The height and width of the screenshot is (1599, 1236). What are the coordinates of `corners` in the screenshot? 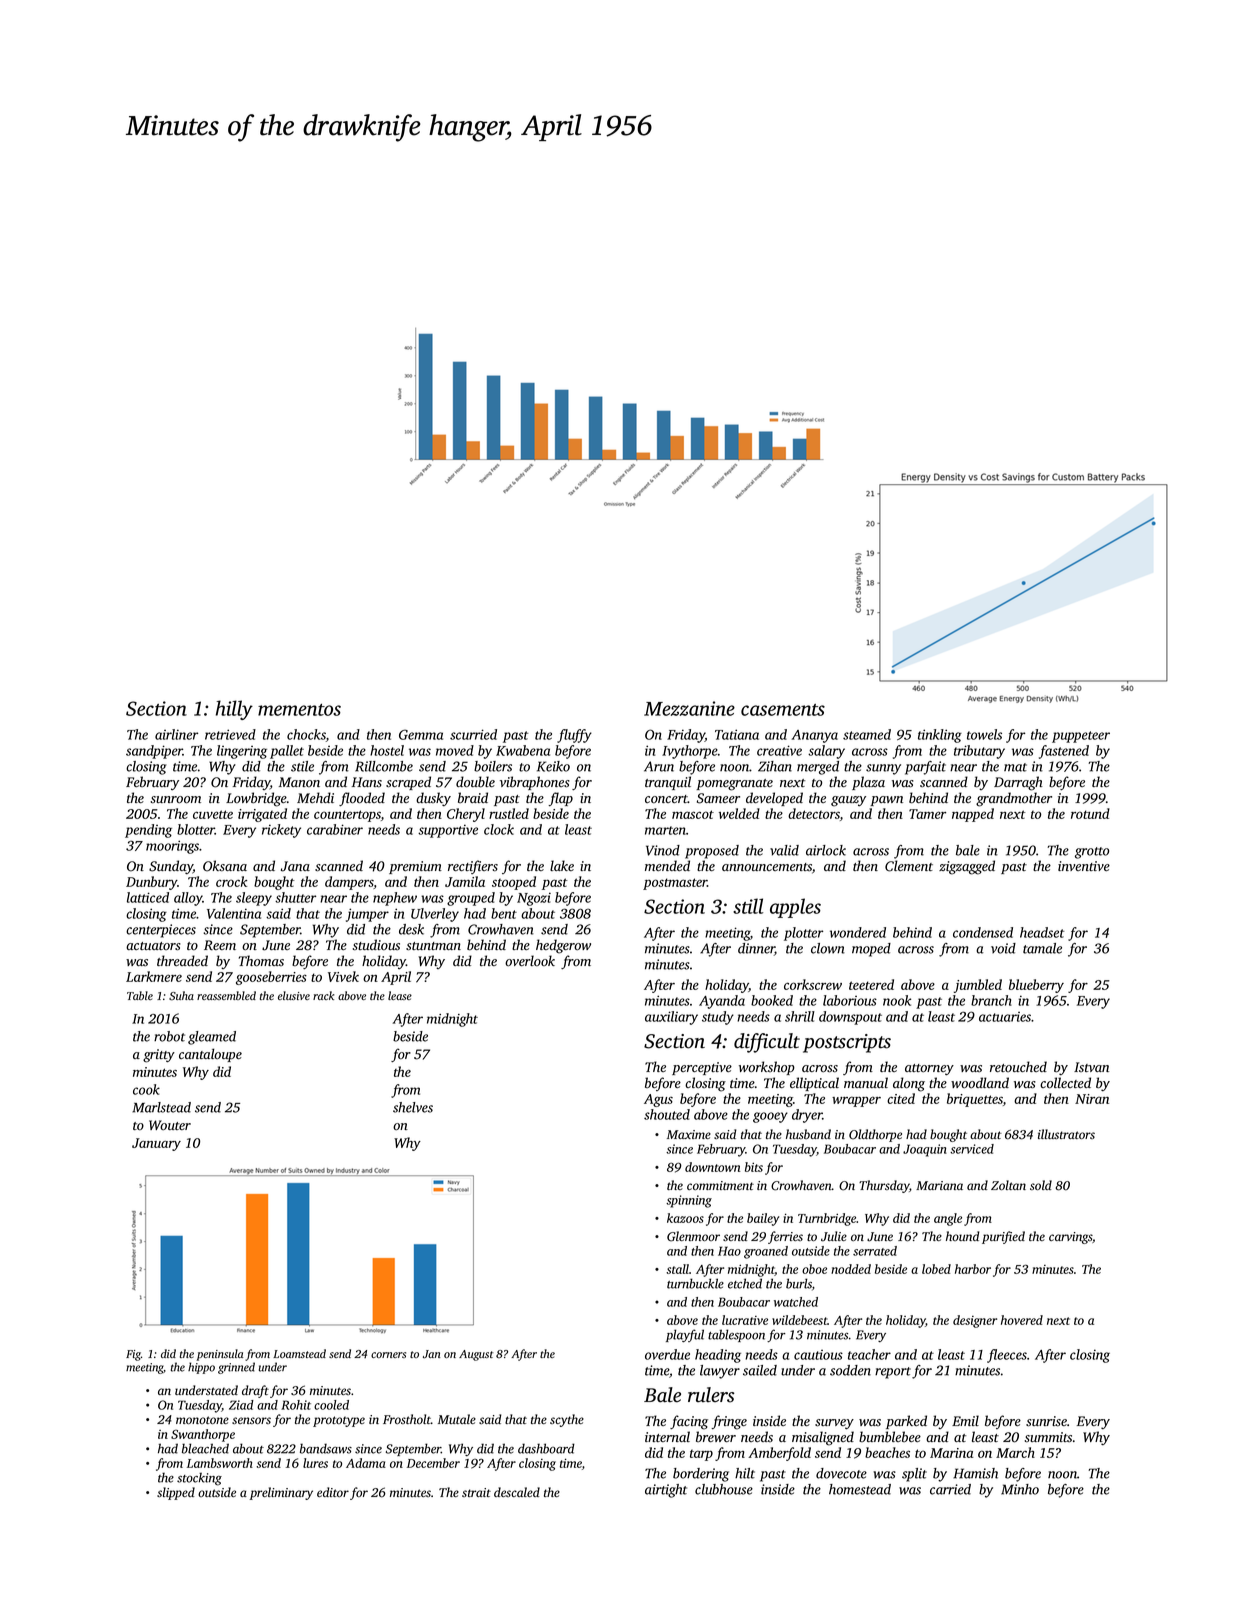 It's located at (388, 1355).
